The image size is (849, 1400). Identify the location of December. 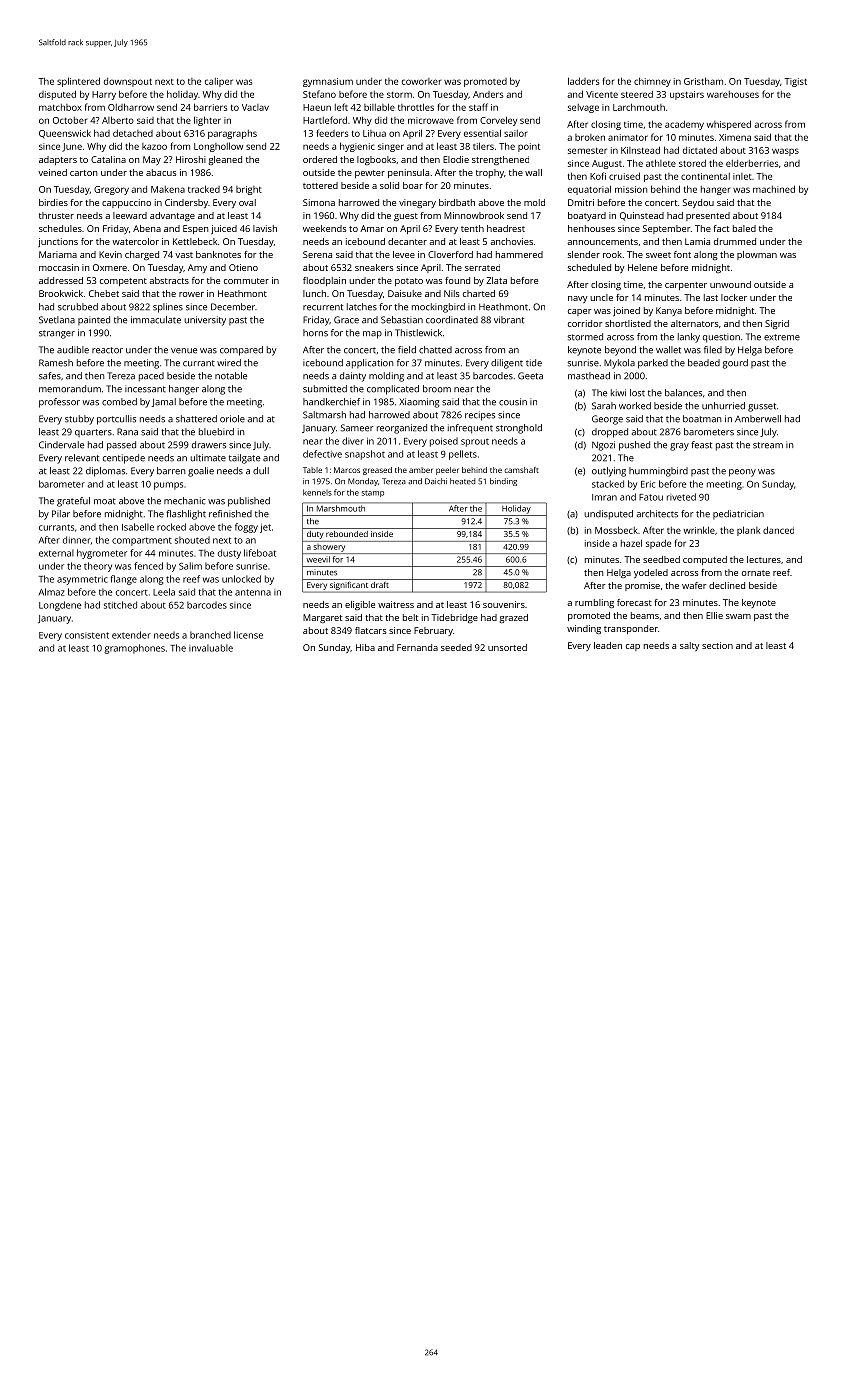
(233, 307).
